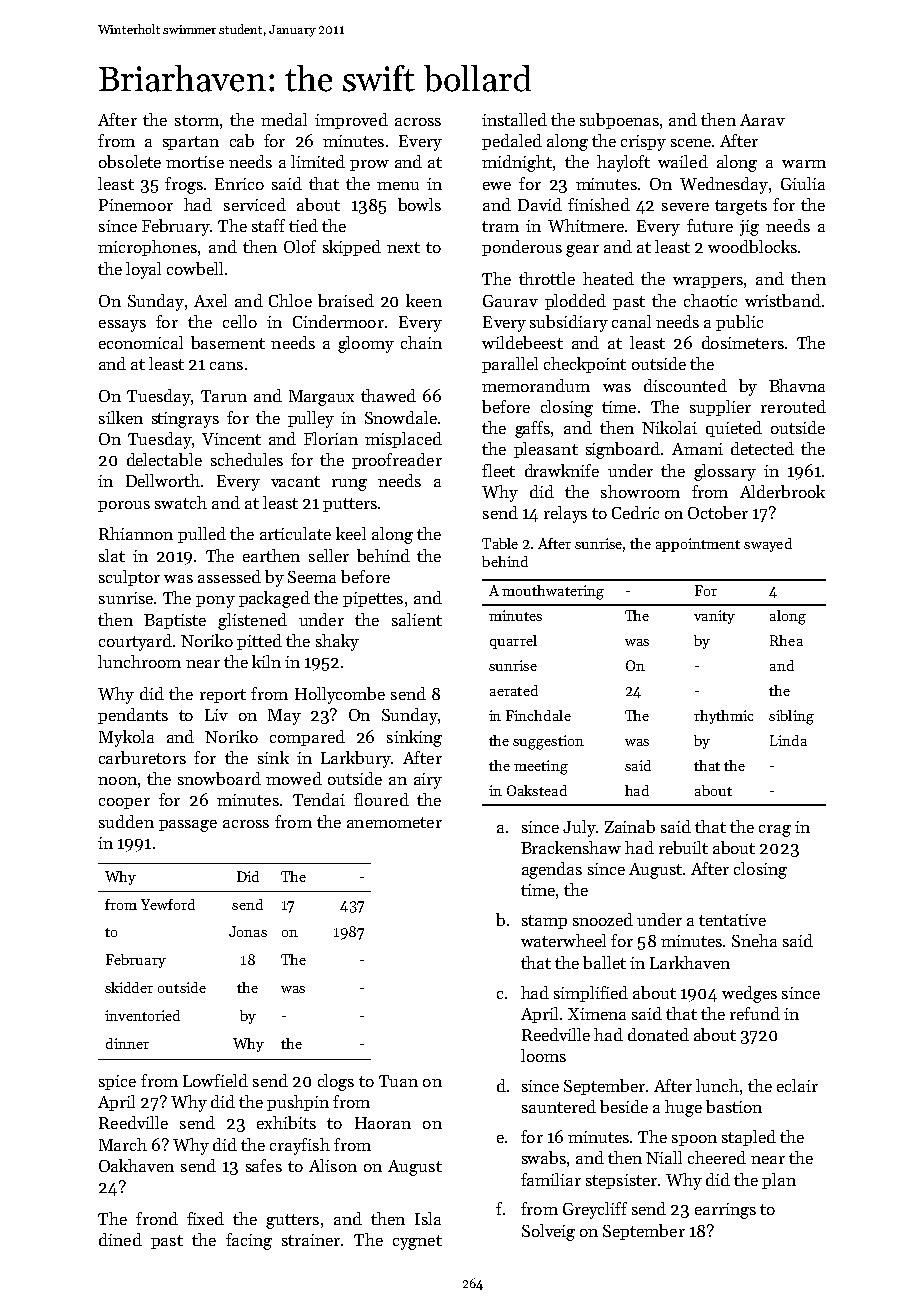 This document has width=924, height=1314. Describe the element at coordinates (512, 142) in the document. I see `pedaled` at that location.
